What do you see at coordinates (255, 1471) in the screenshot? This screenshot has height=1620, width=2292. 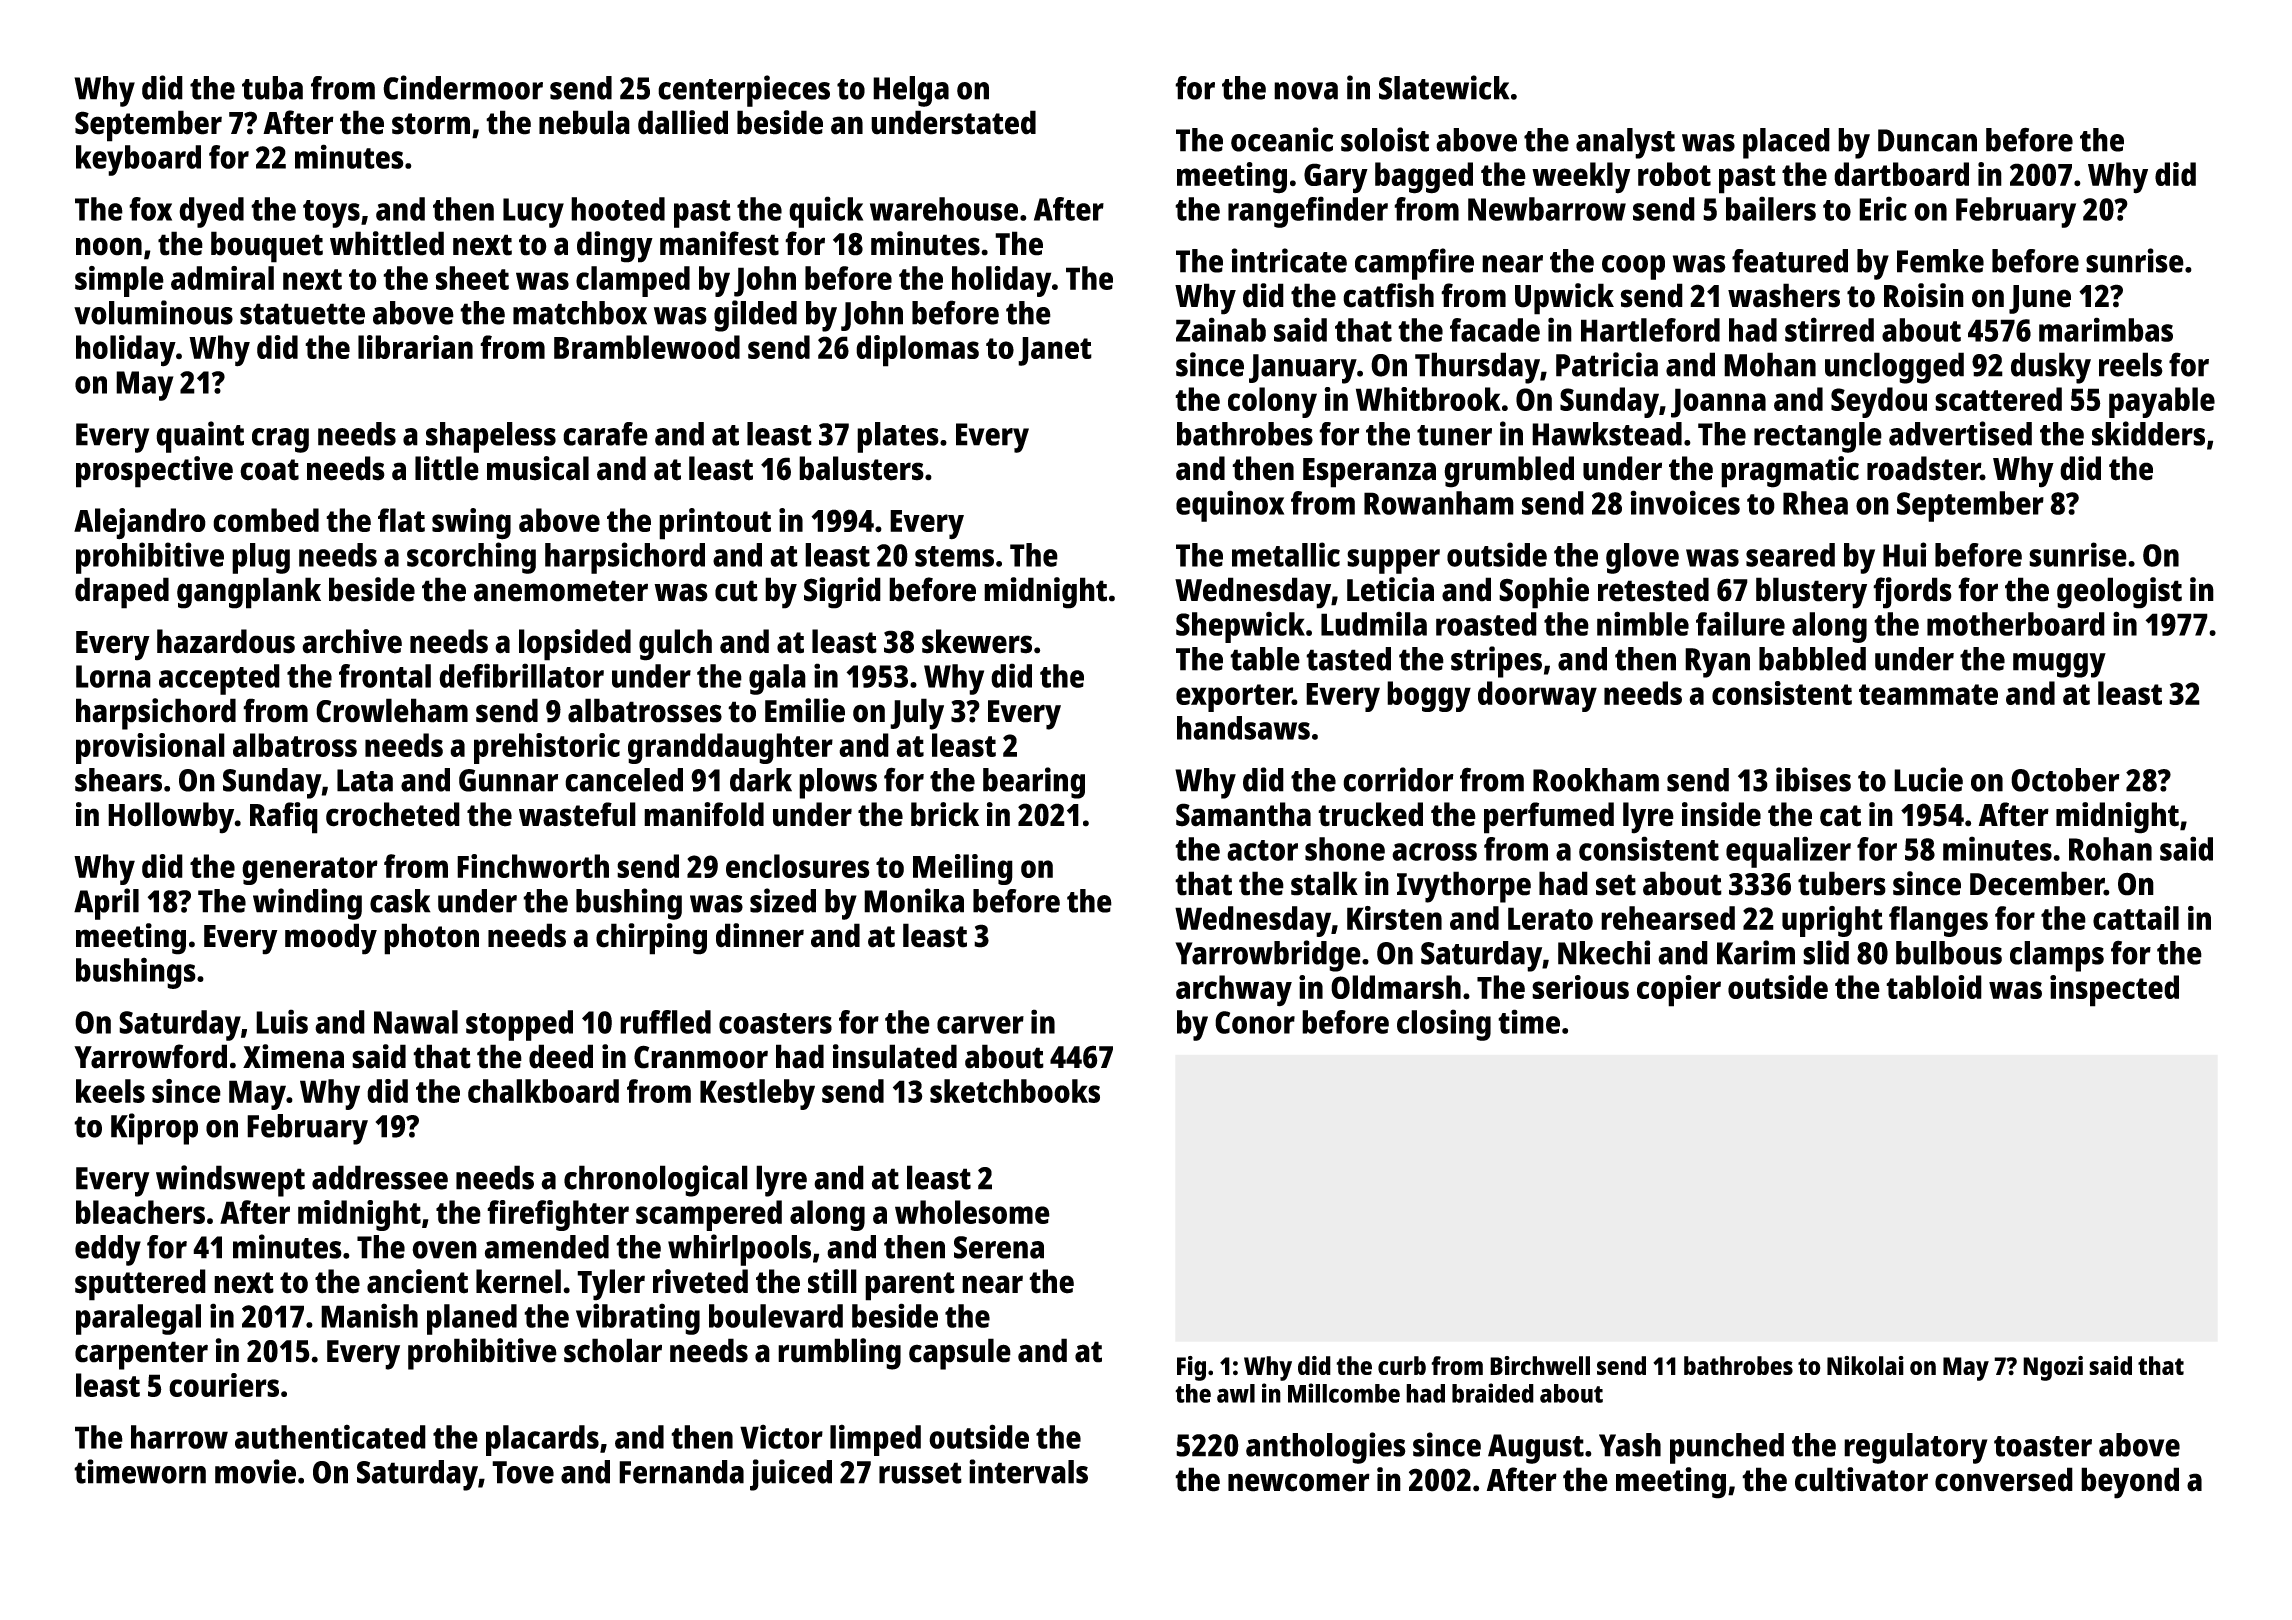 I see `movie` at bounding box center [255, 1471].
